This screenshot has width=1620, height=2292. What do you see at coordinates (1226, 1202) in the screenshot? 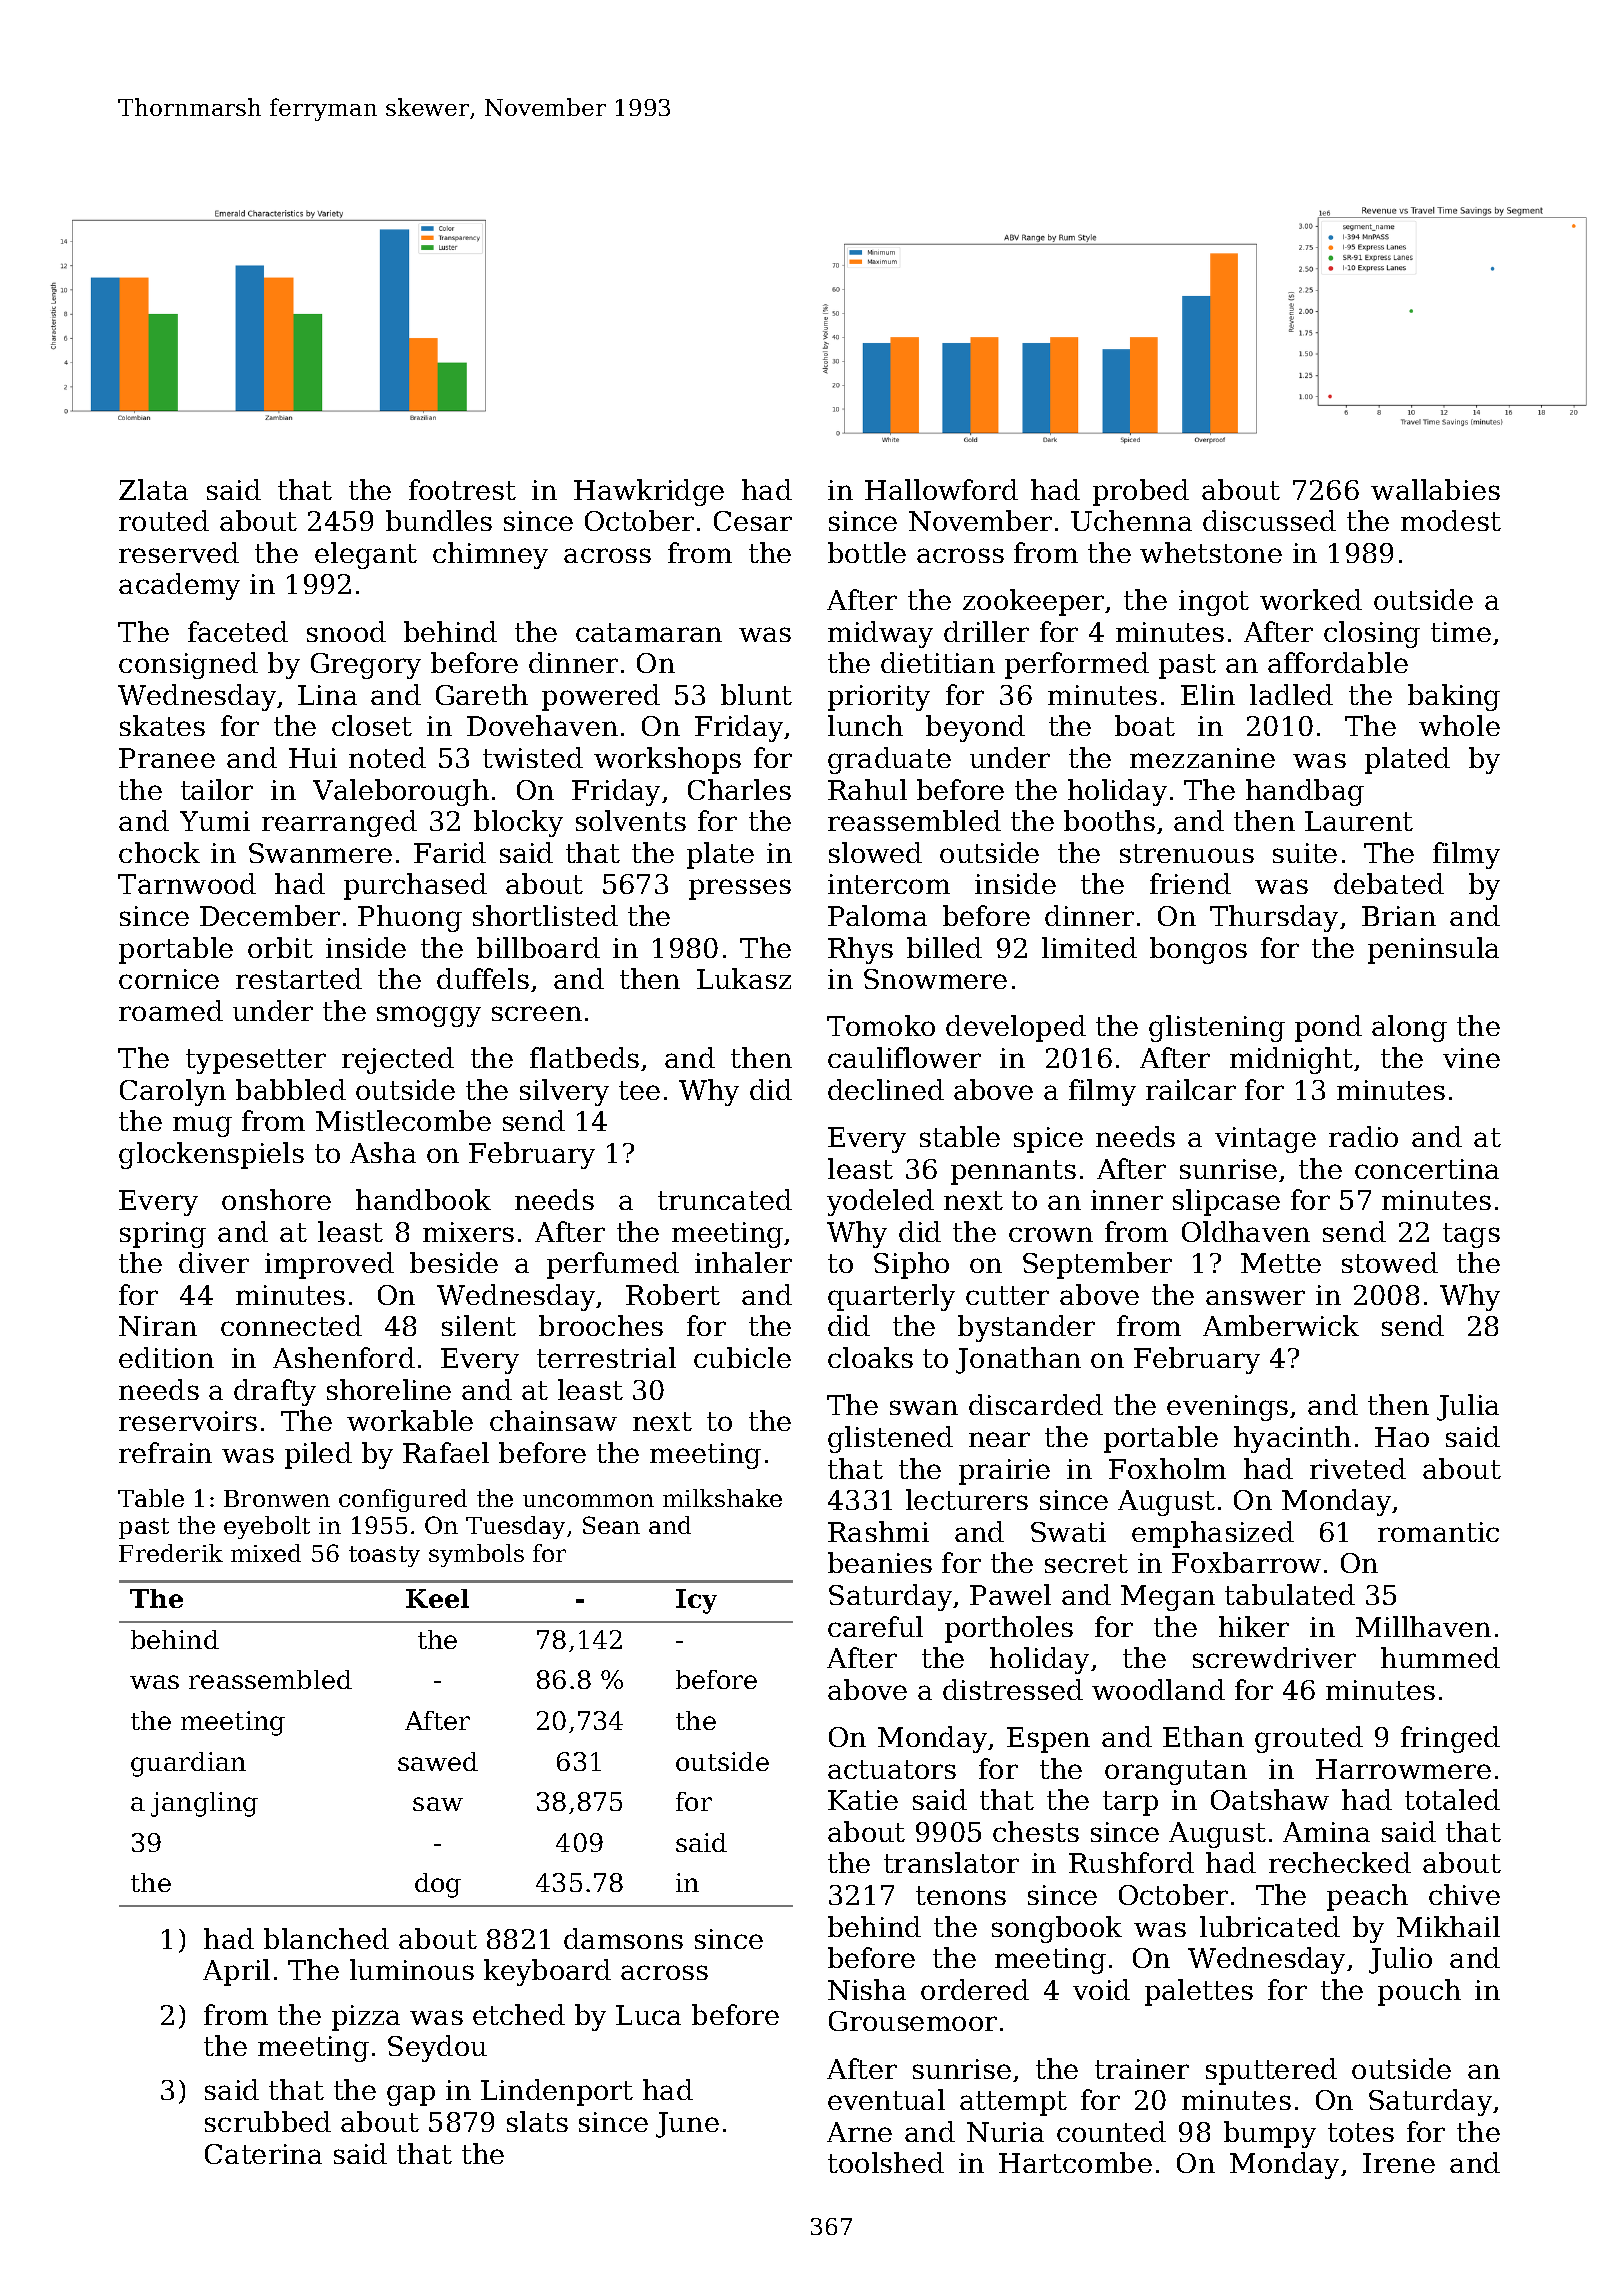
I see `slipcase` at bounding box center [1226, 1202].
